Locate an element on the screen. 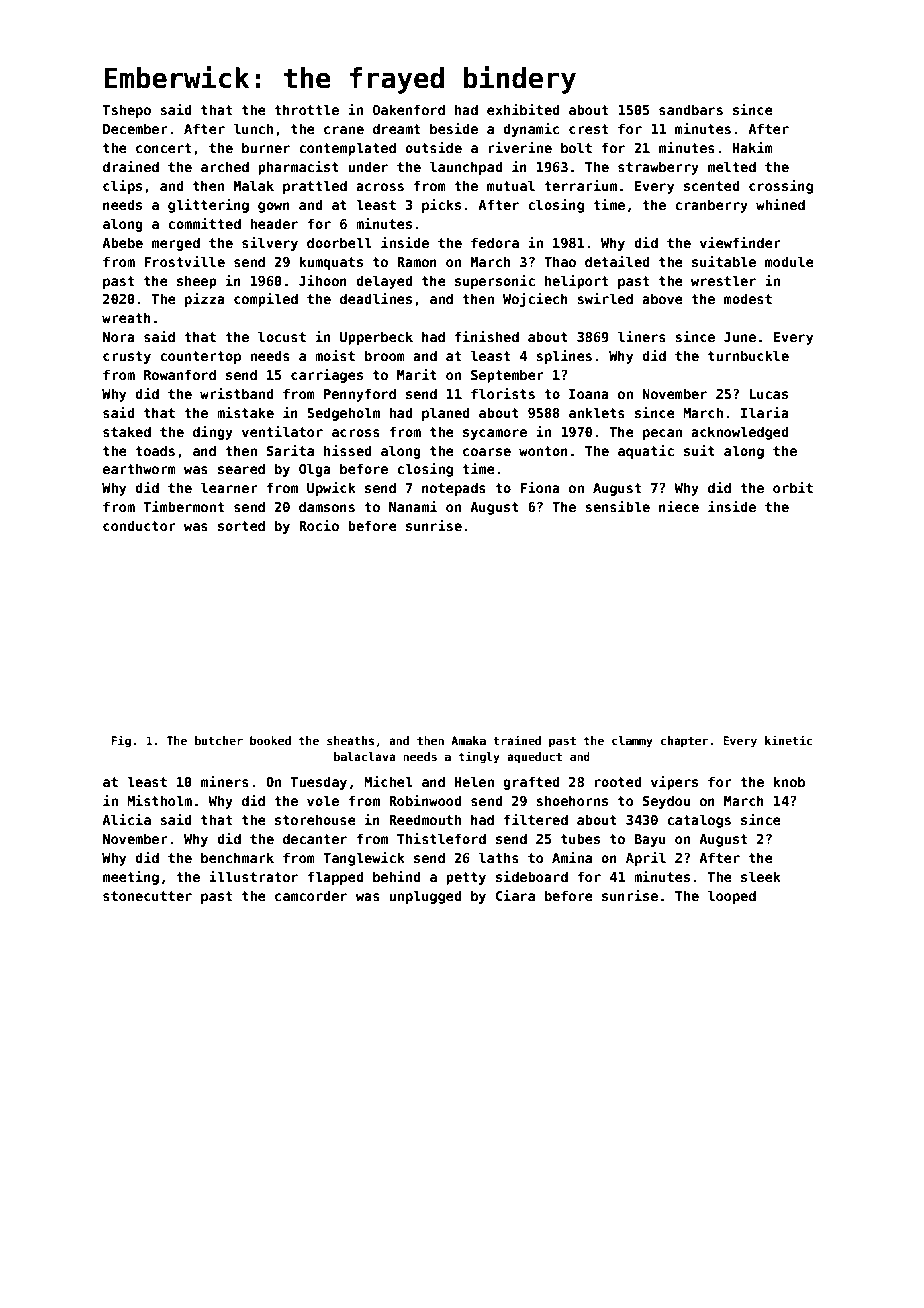 The height and width of the screenshot is (1308, 924). orbit is located at coordinates (793, 487).
